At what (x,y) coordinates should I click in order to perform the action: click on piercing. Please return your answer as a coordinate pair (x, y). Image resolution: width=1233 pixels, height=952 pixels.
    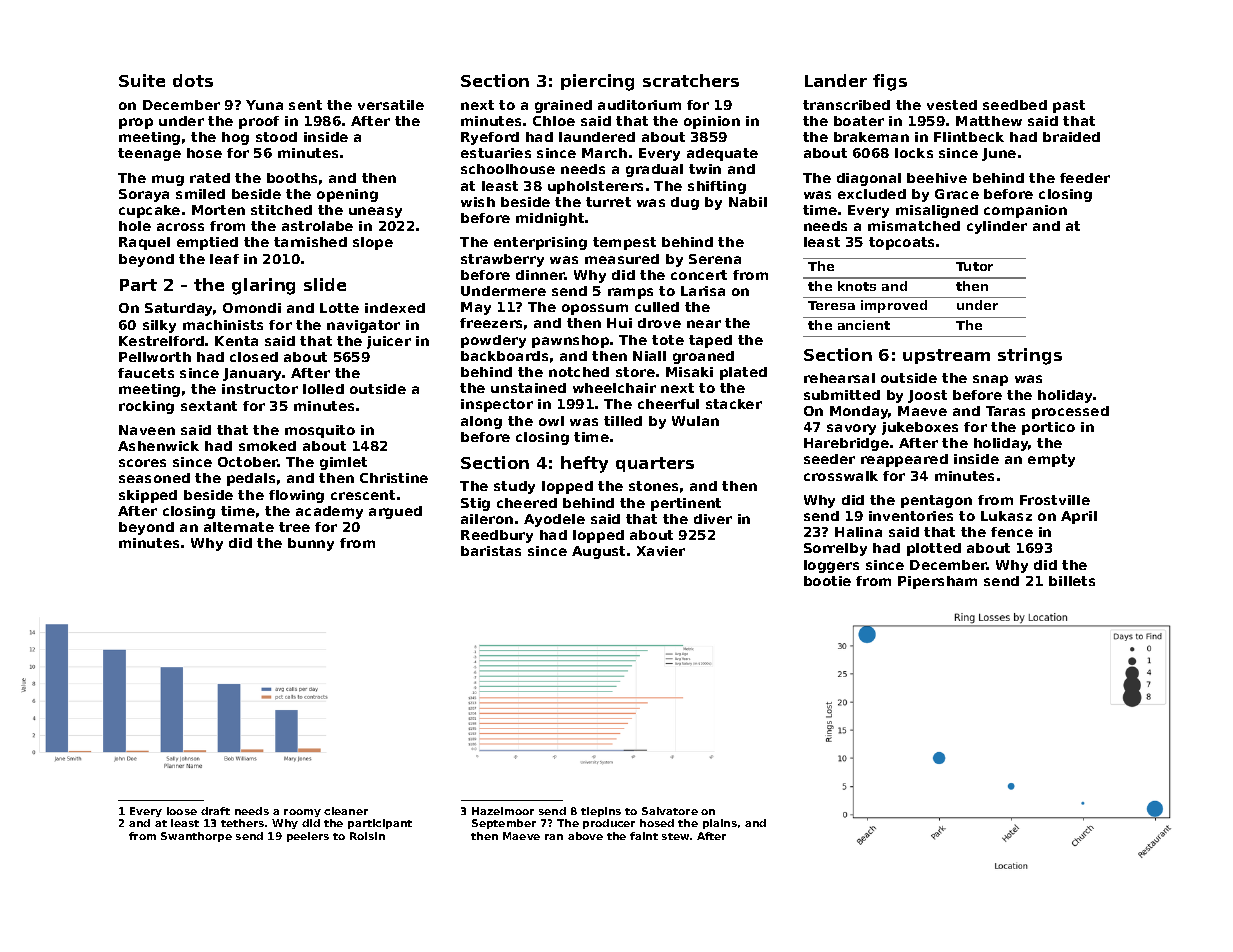
    Looking at the image, I should click on (597, 82).
